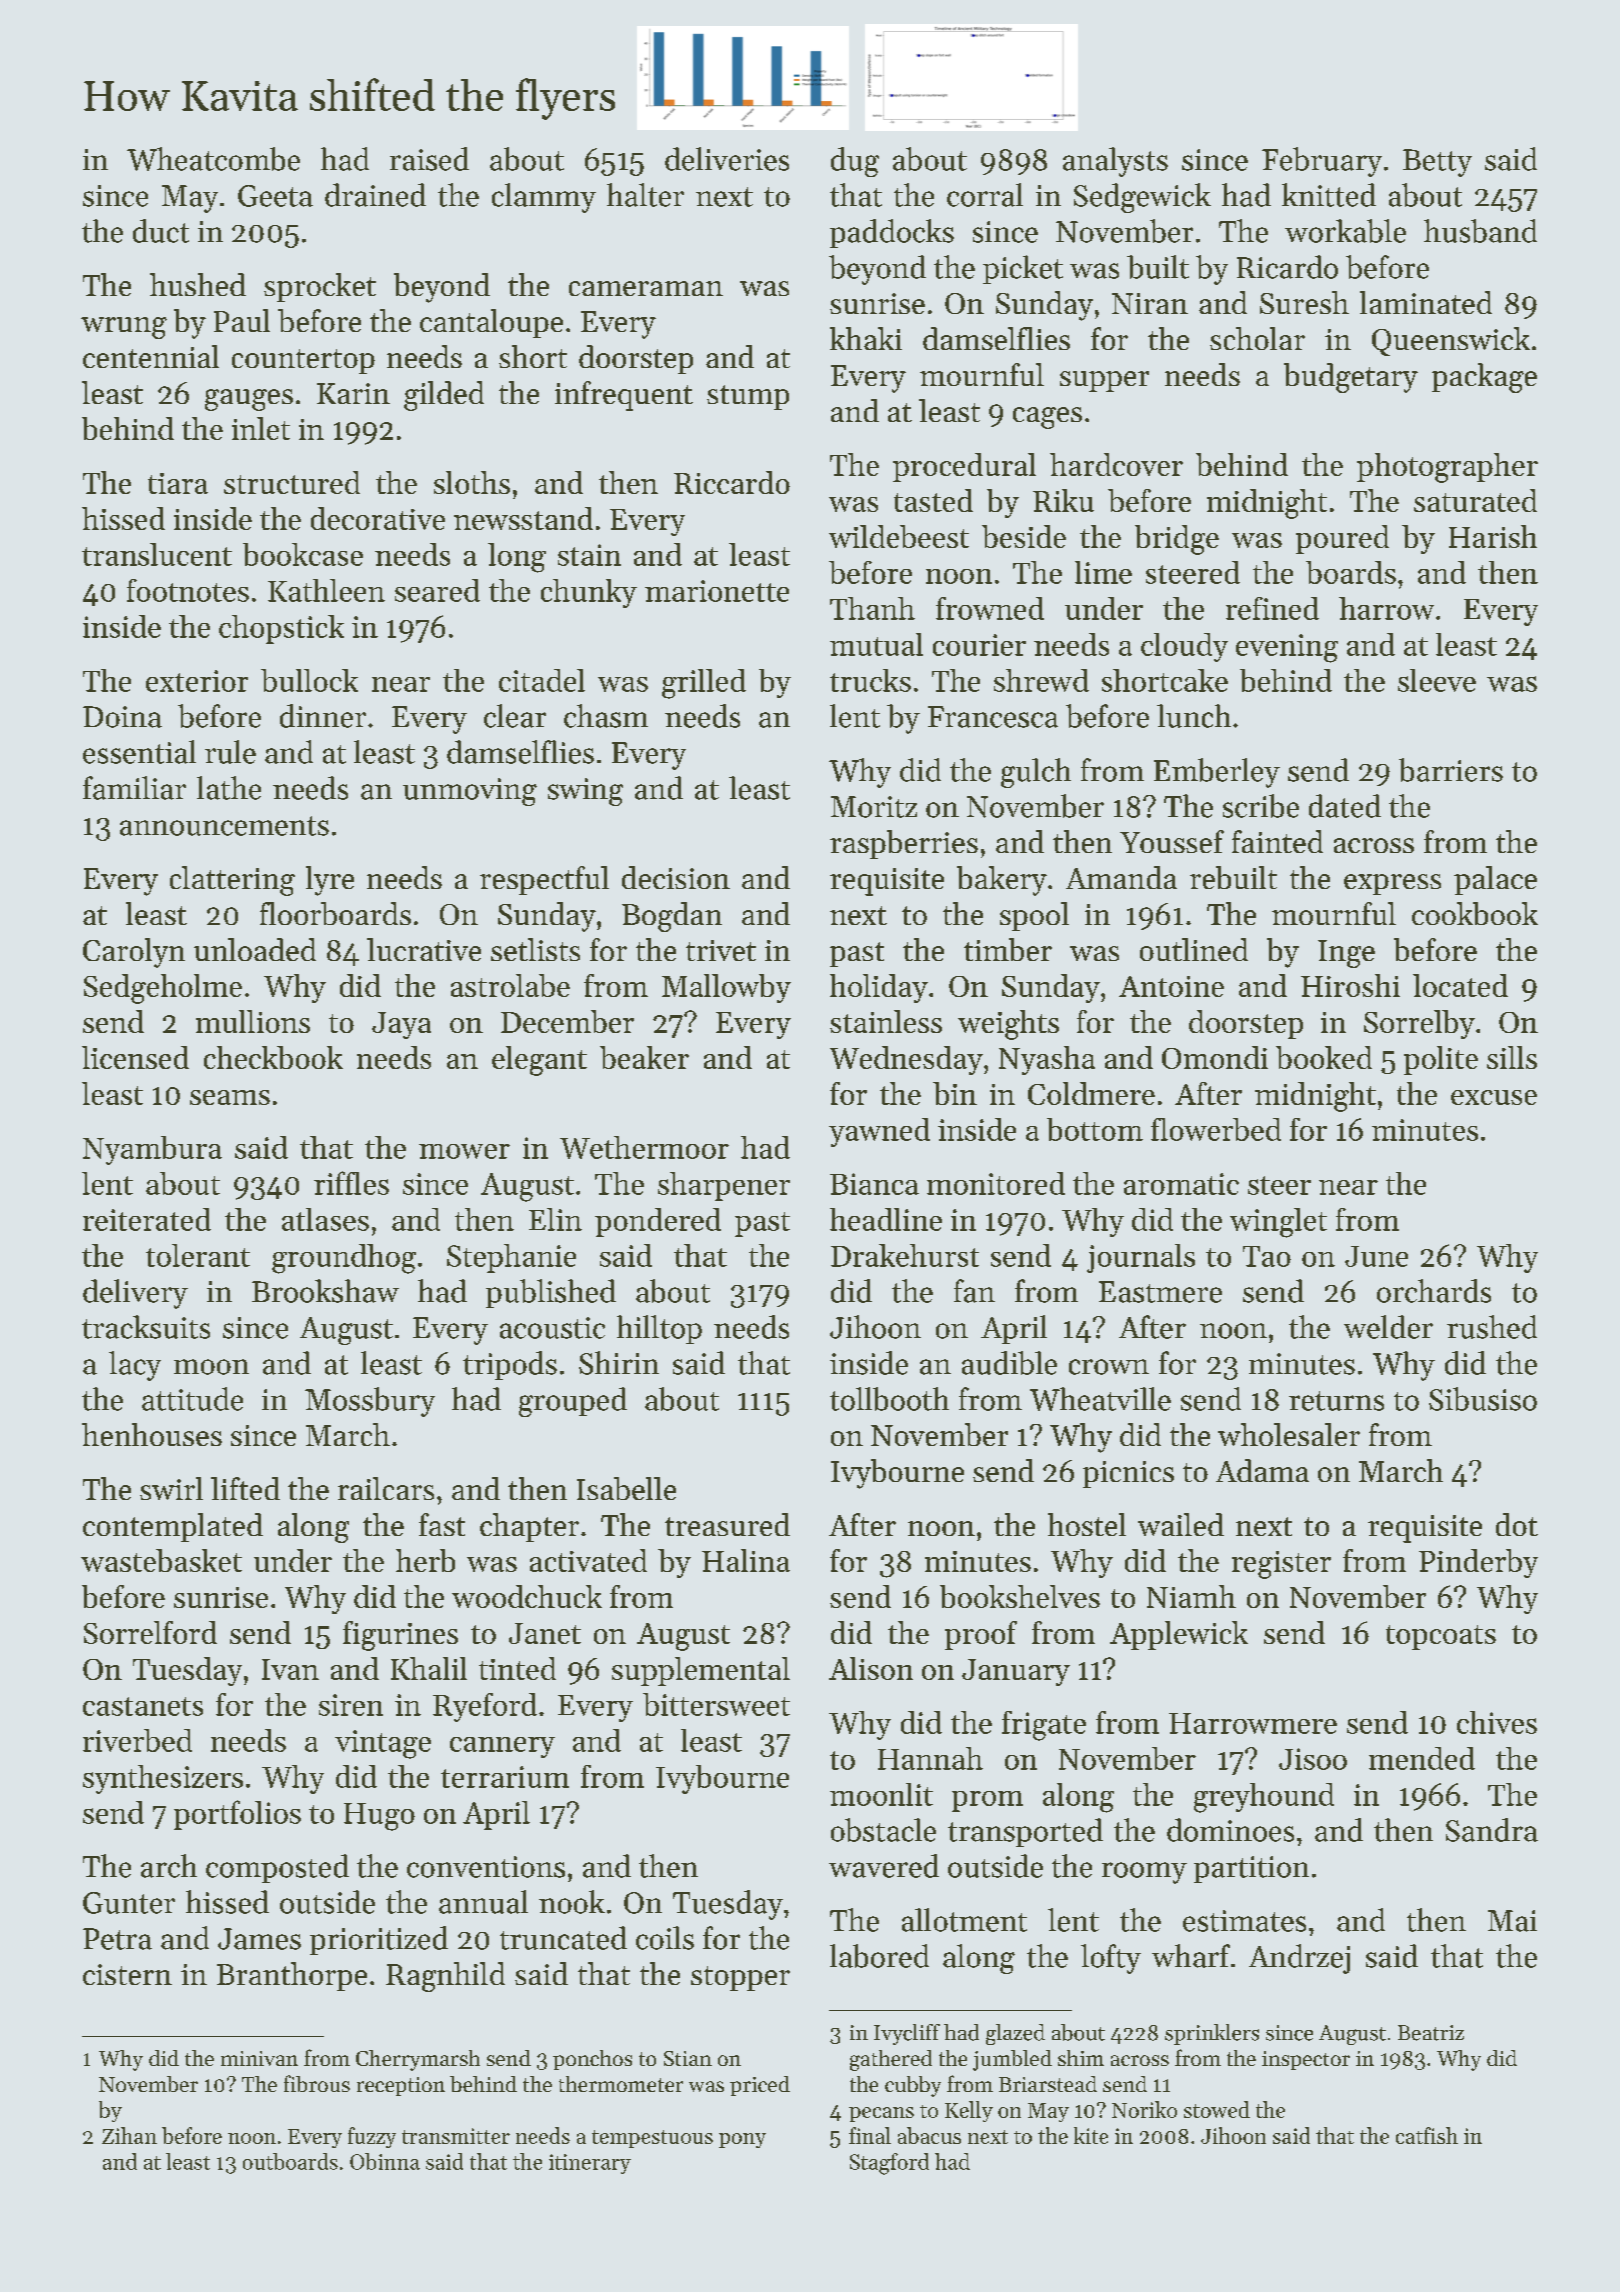 The height and width of the page is (2292, 1620). I want to click on palace, so click(1495, 880).
